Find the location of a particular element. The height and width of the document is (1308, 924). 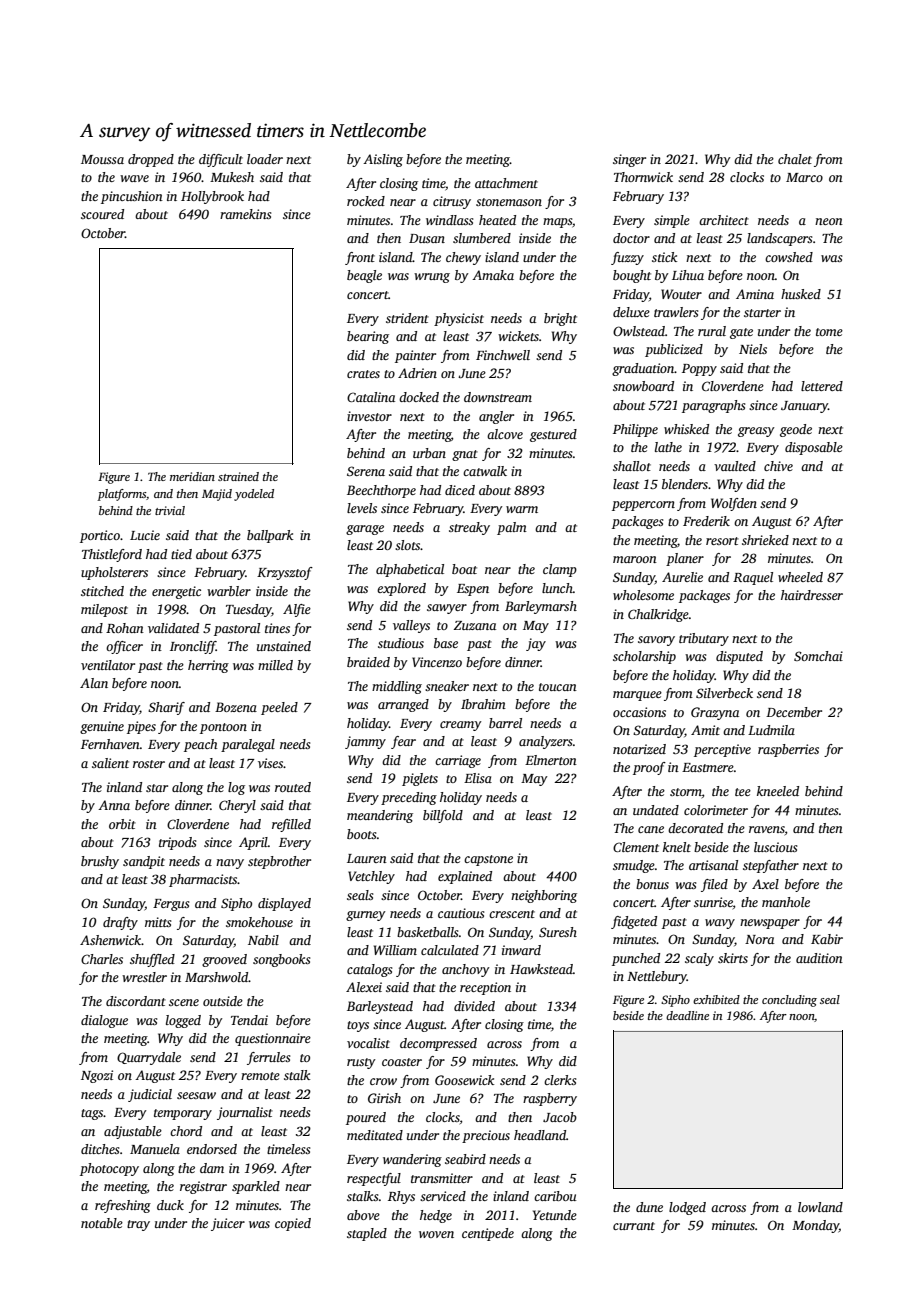

Sharif is located at coordinates (166, 708).
